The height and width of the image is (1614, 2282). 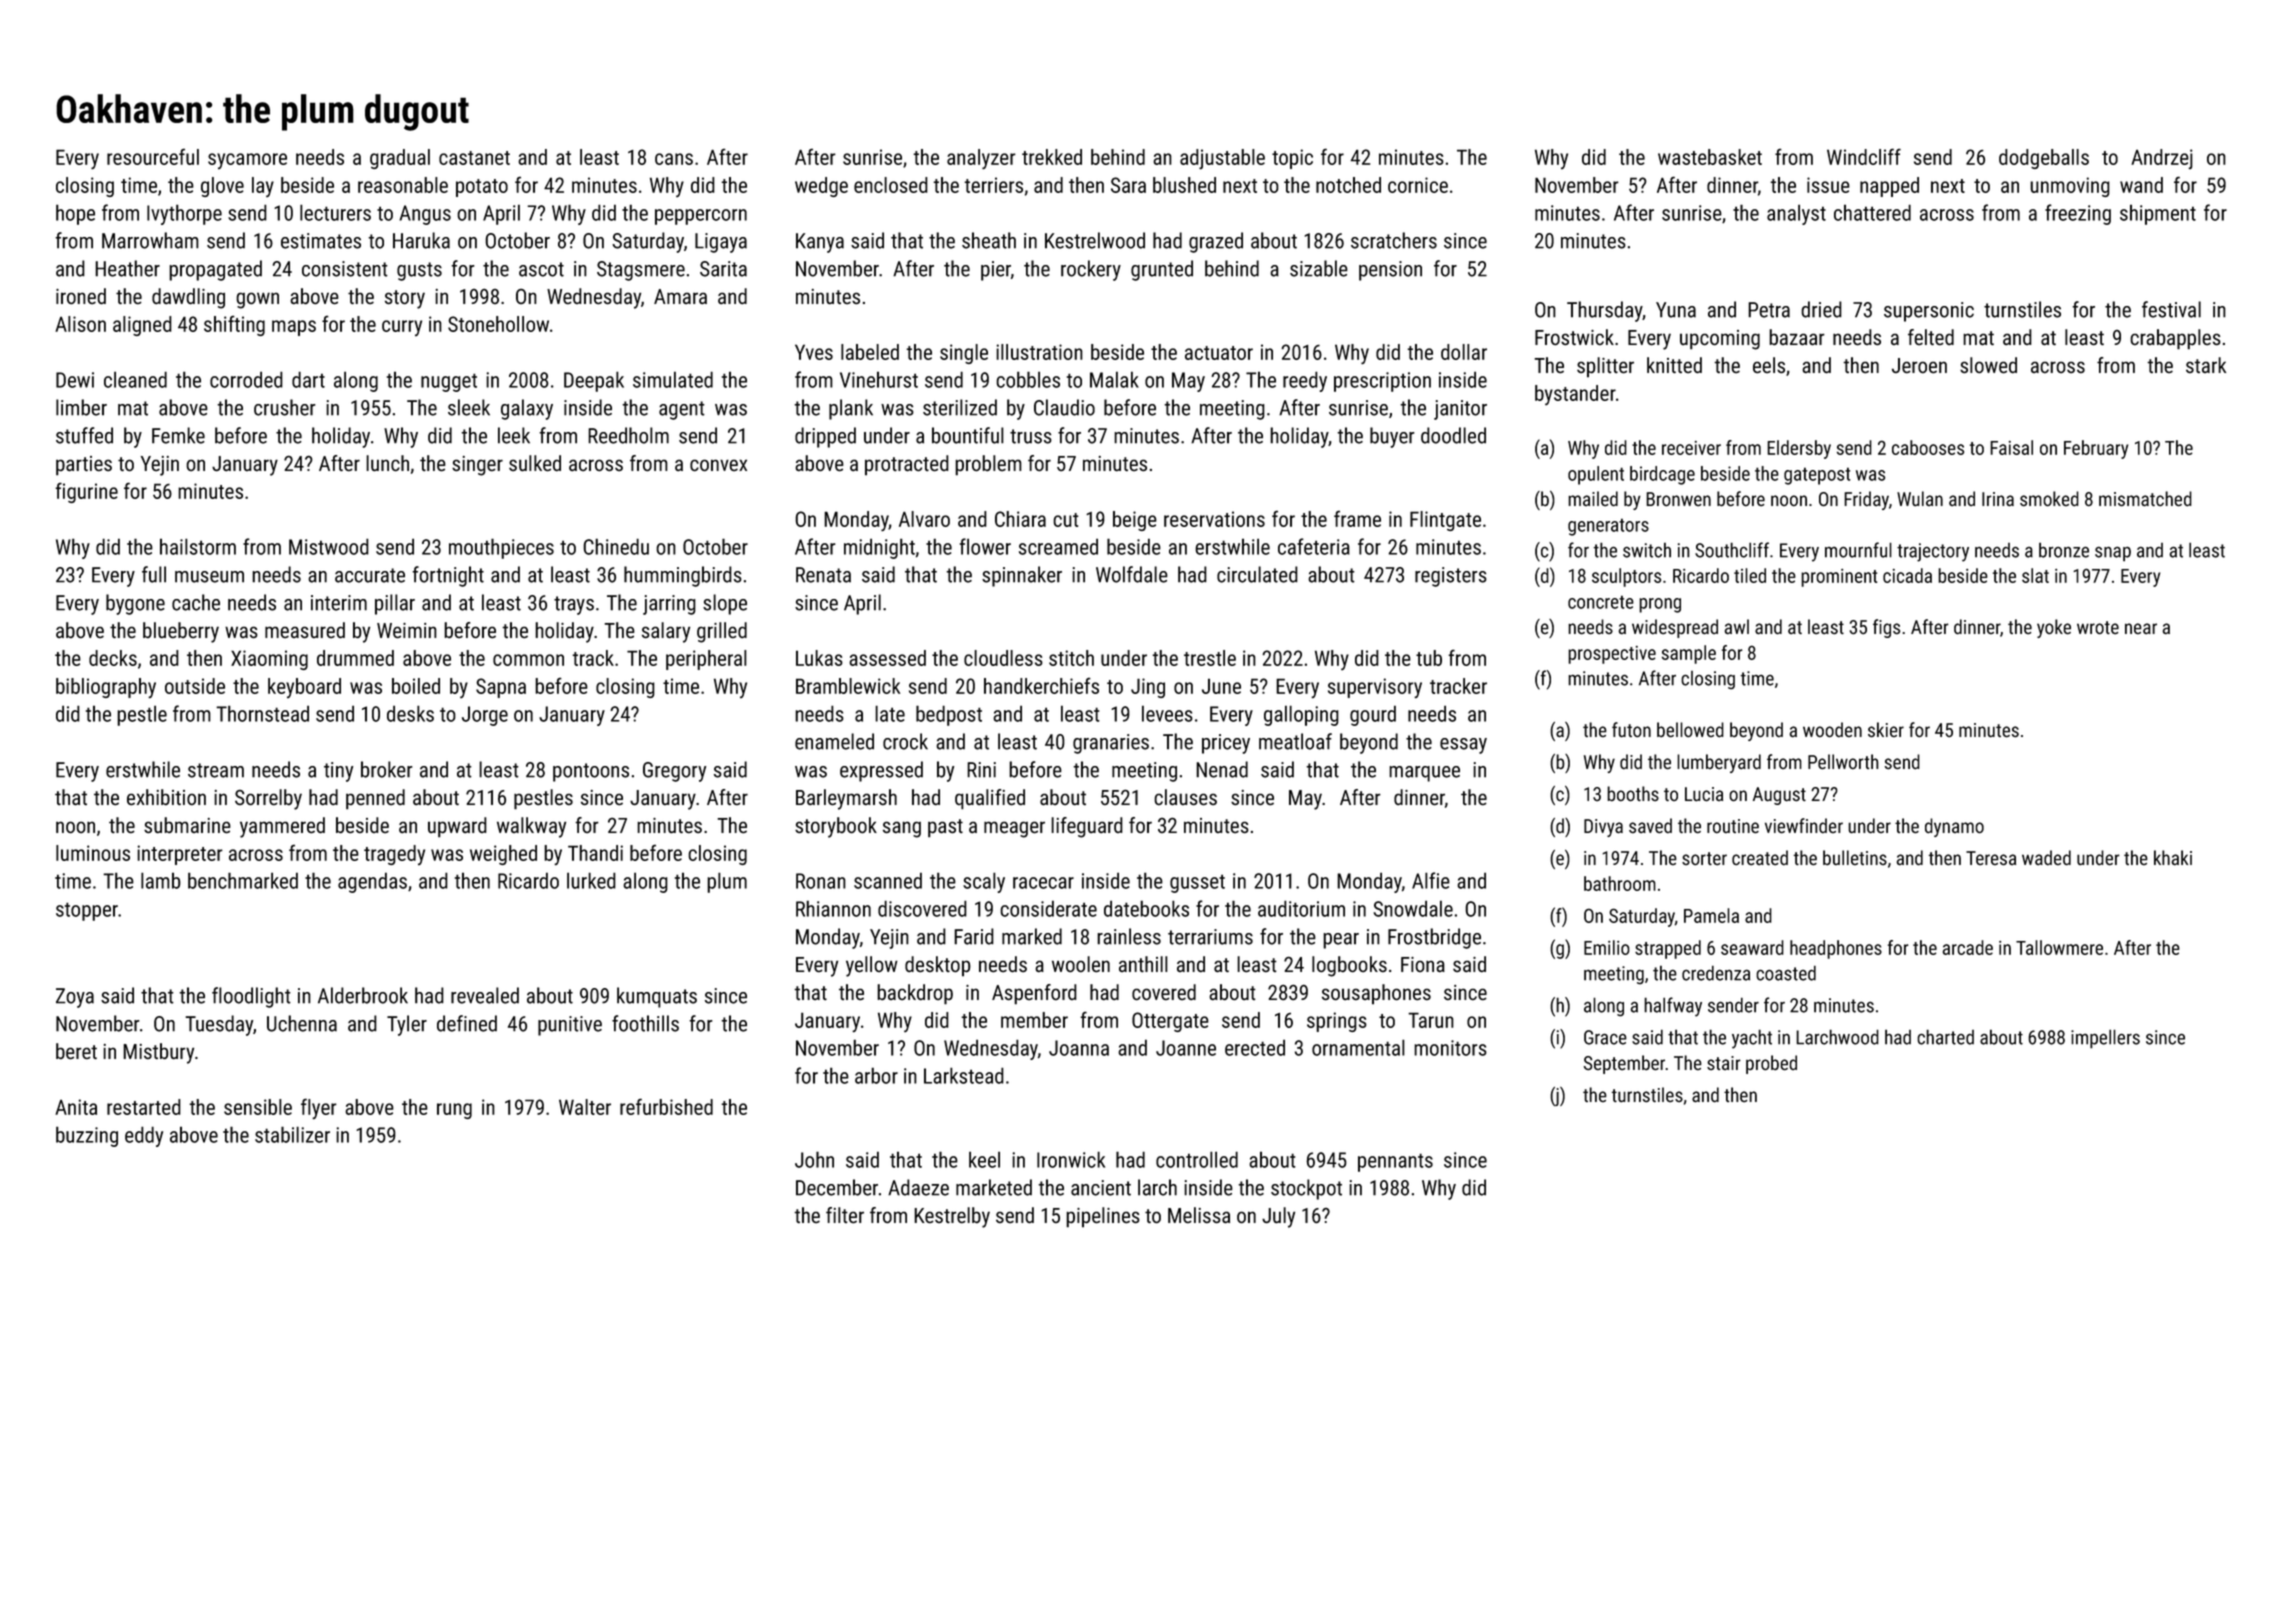 What do you see at coordinates (81, 407) in the image?
I see `limber` at bounding box center [81, 407].
